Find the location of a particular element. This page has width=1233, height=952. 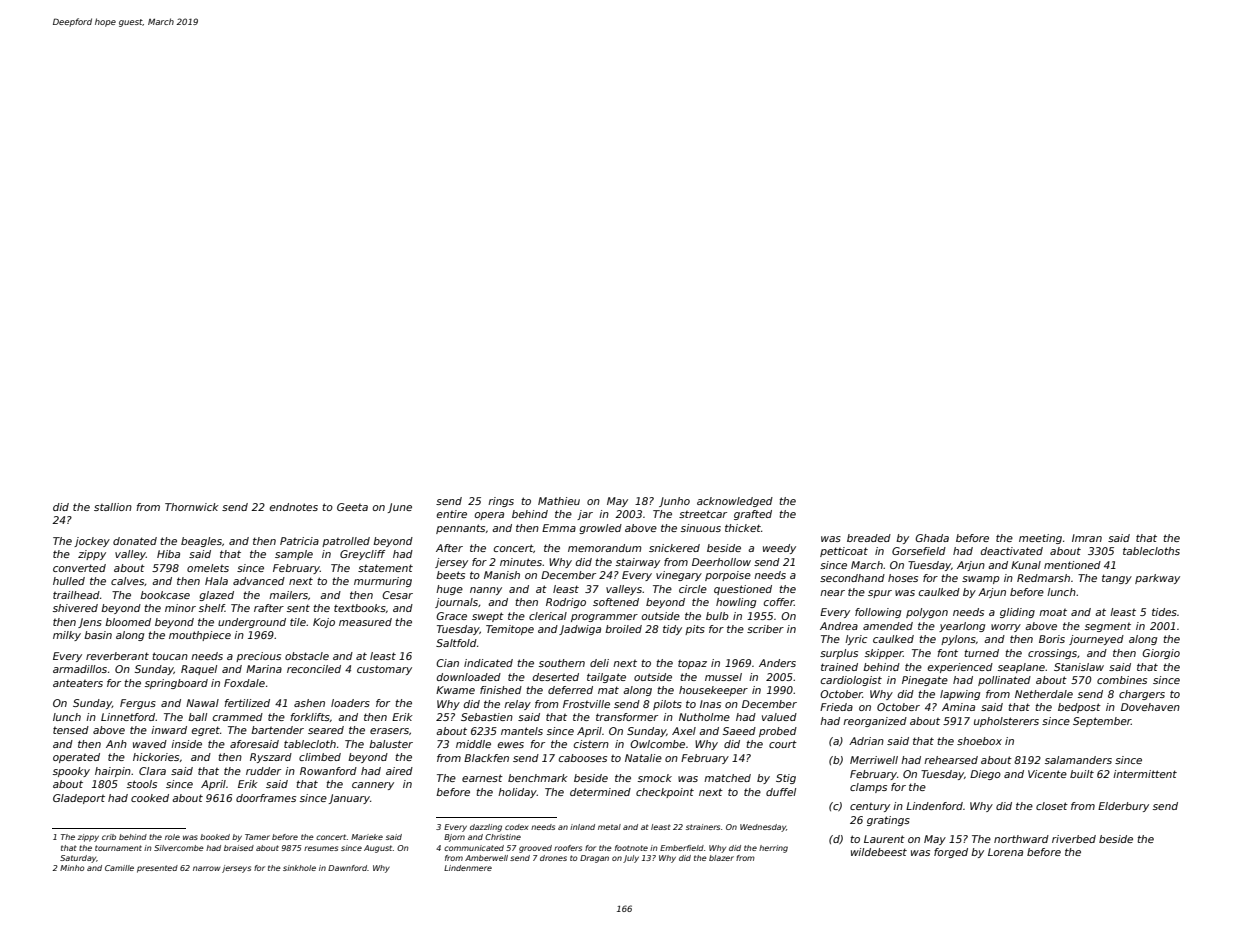

aired is located at coordinates (399, 771).
